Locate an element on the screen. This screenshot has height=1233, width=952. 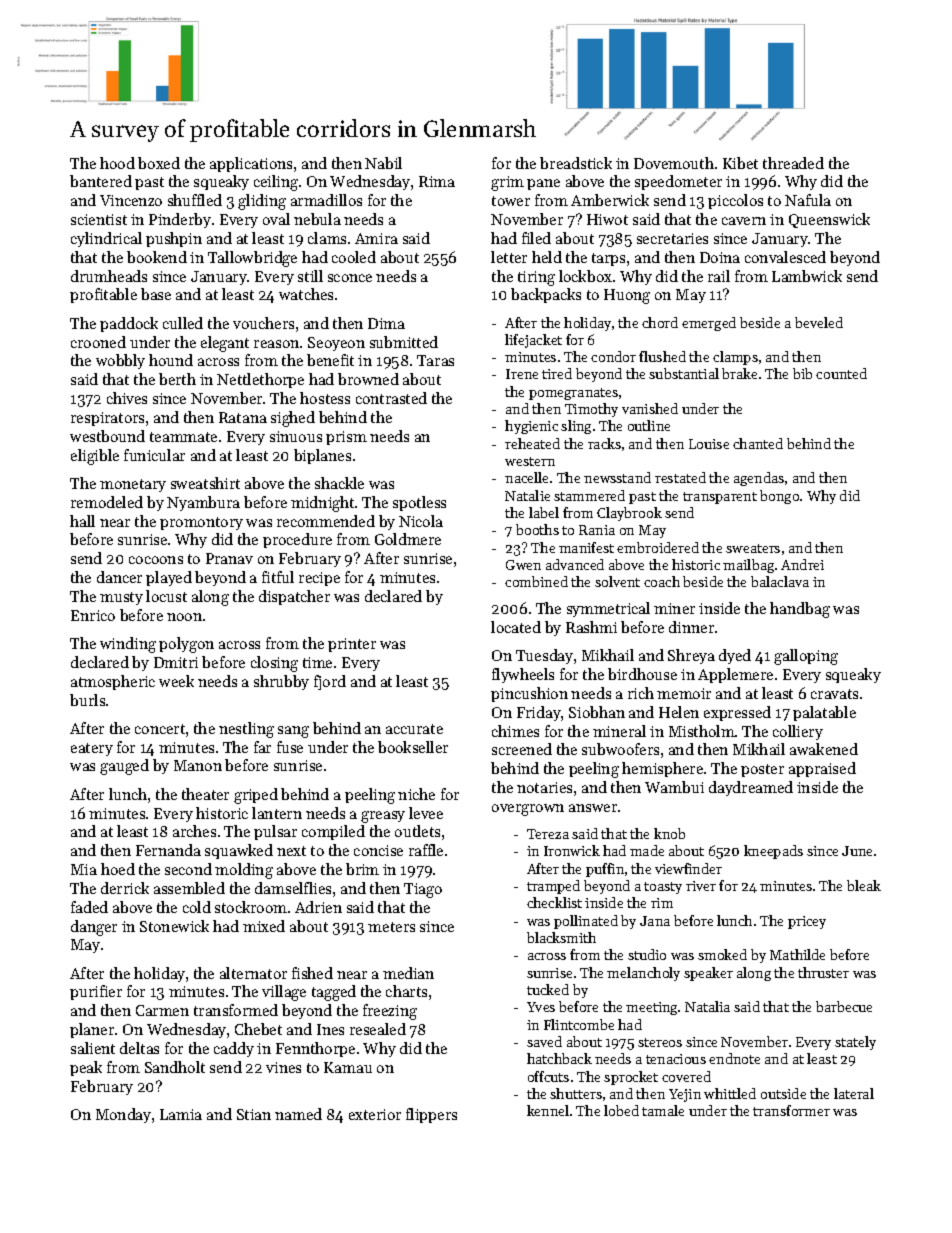
greasy is located at coordinates (383, 817).
